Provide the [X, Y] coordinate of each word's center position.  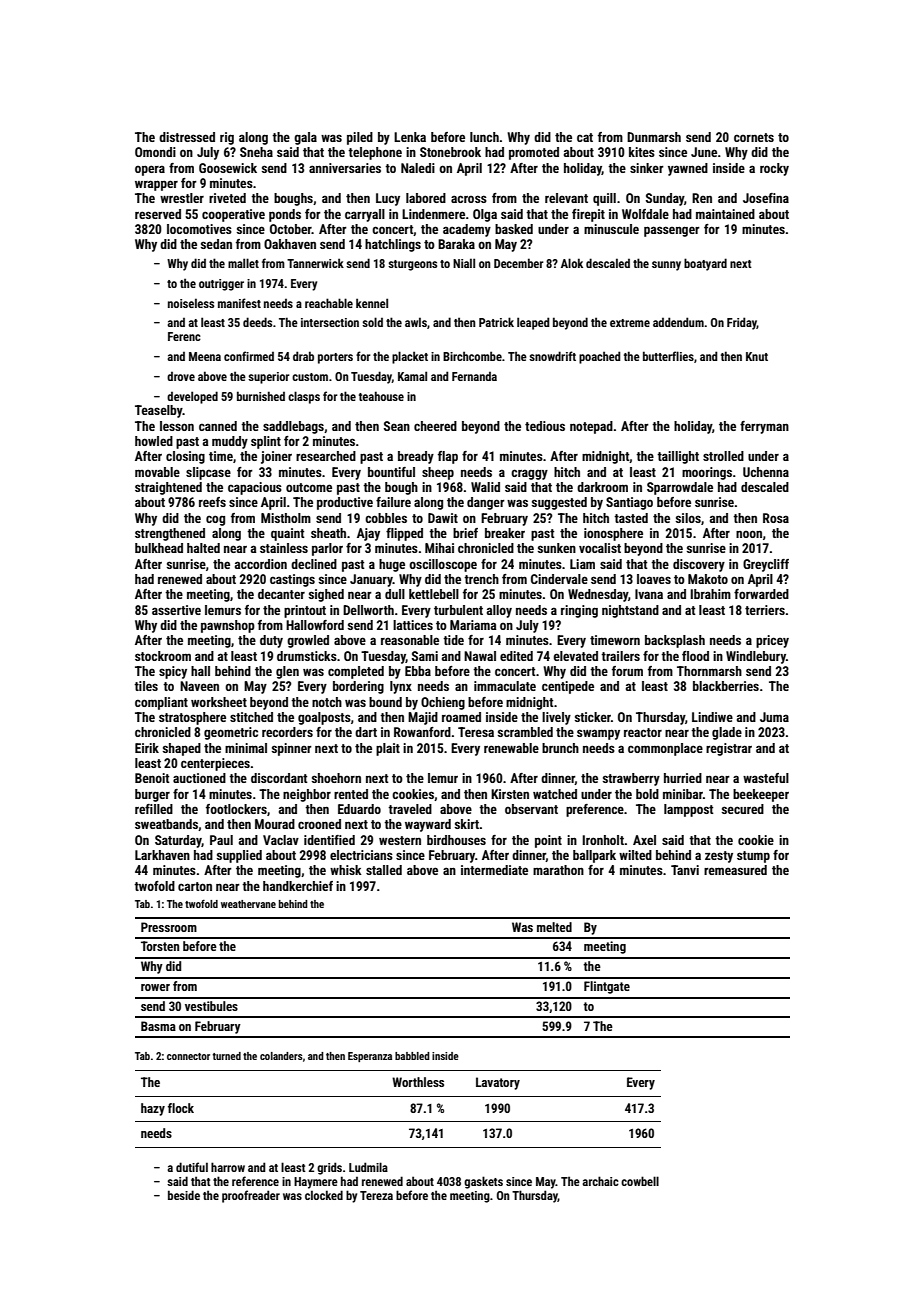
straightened [168, 488]
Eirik [147, 748]
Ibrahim [711, 594]
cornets [754, 137]
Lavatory [498, 1083]
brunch [560, 748]
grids [329, 1168]
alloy [499, 611]
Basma [158, 1026]
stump [753, 857]
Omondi [155, 152]
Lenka [410, 137]
